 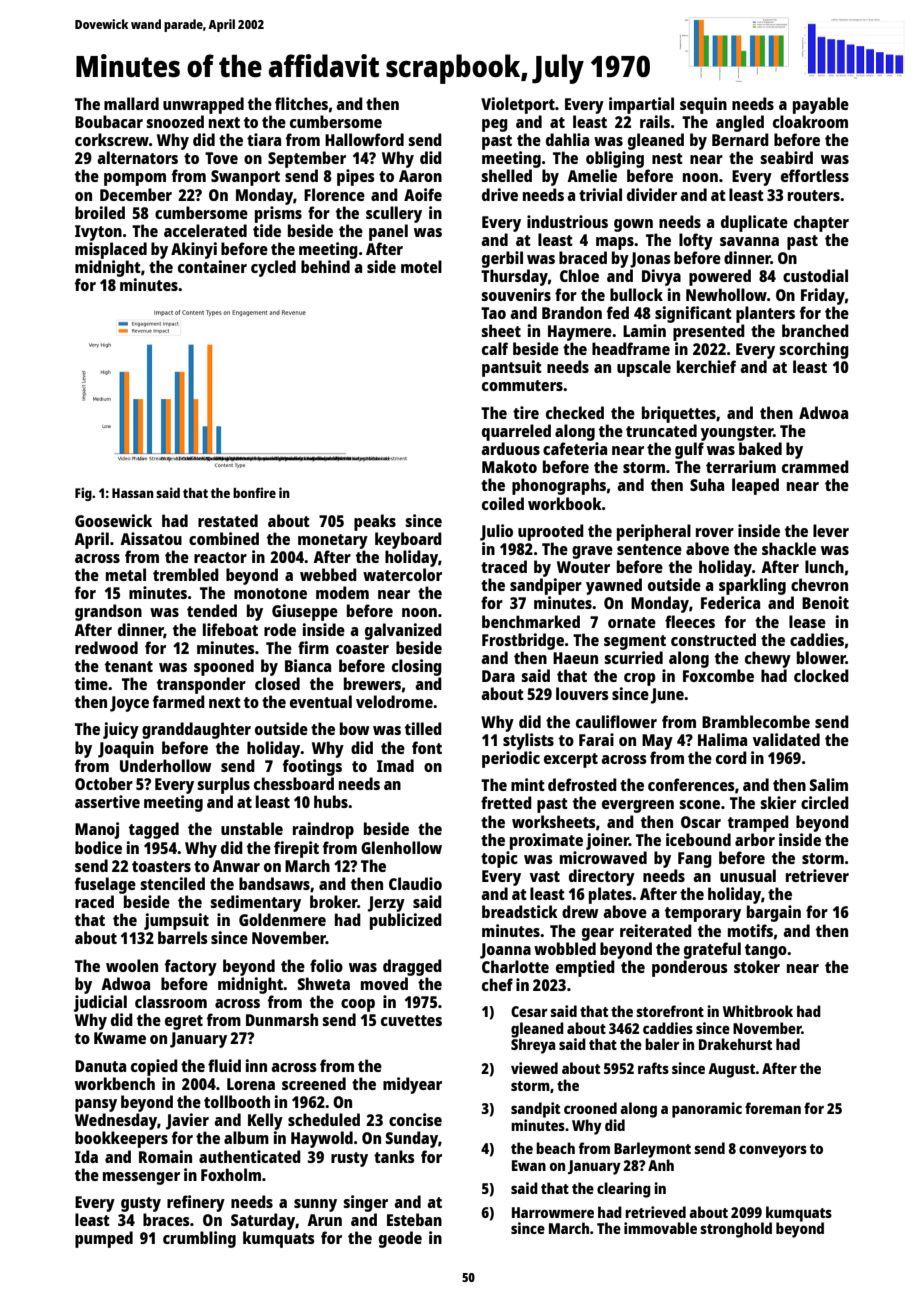 What do you see at coordinates (821, 105) in the screenshot?
I see `payable` at bounding box center [821, 105].
